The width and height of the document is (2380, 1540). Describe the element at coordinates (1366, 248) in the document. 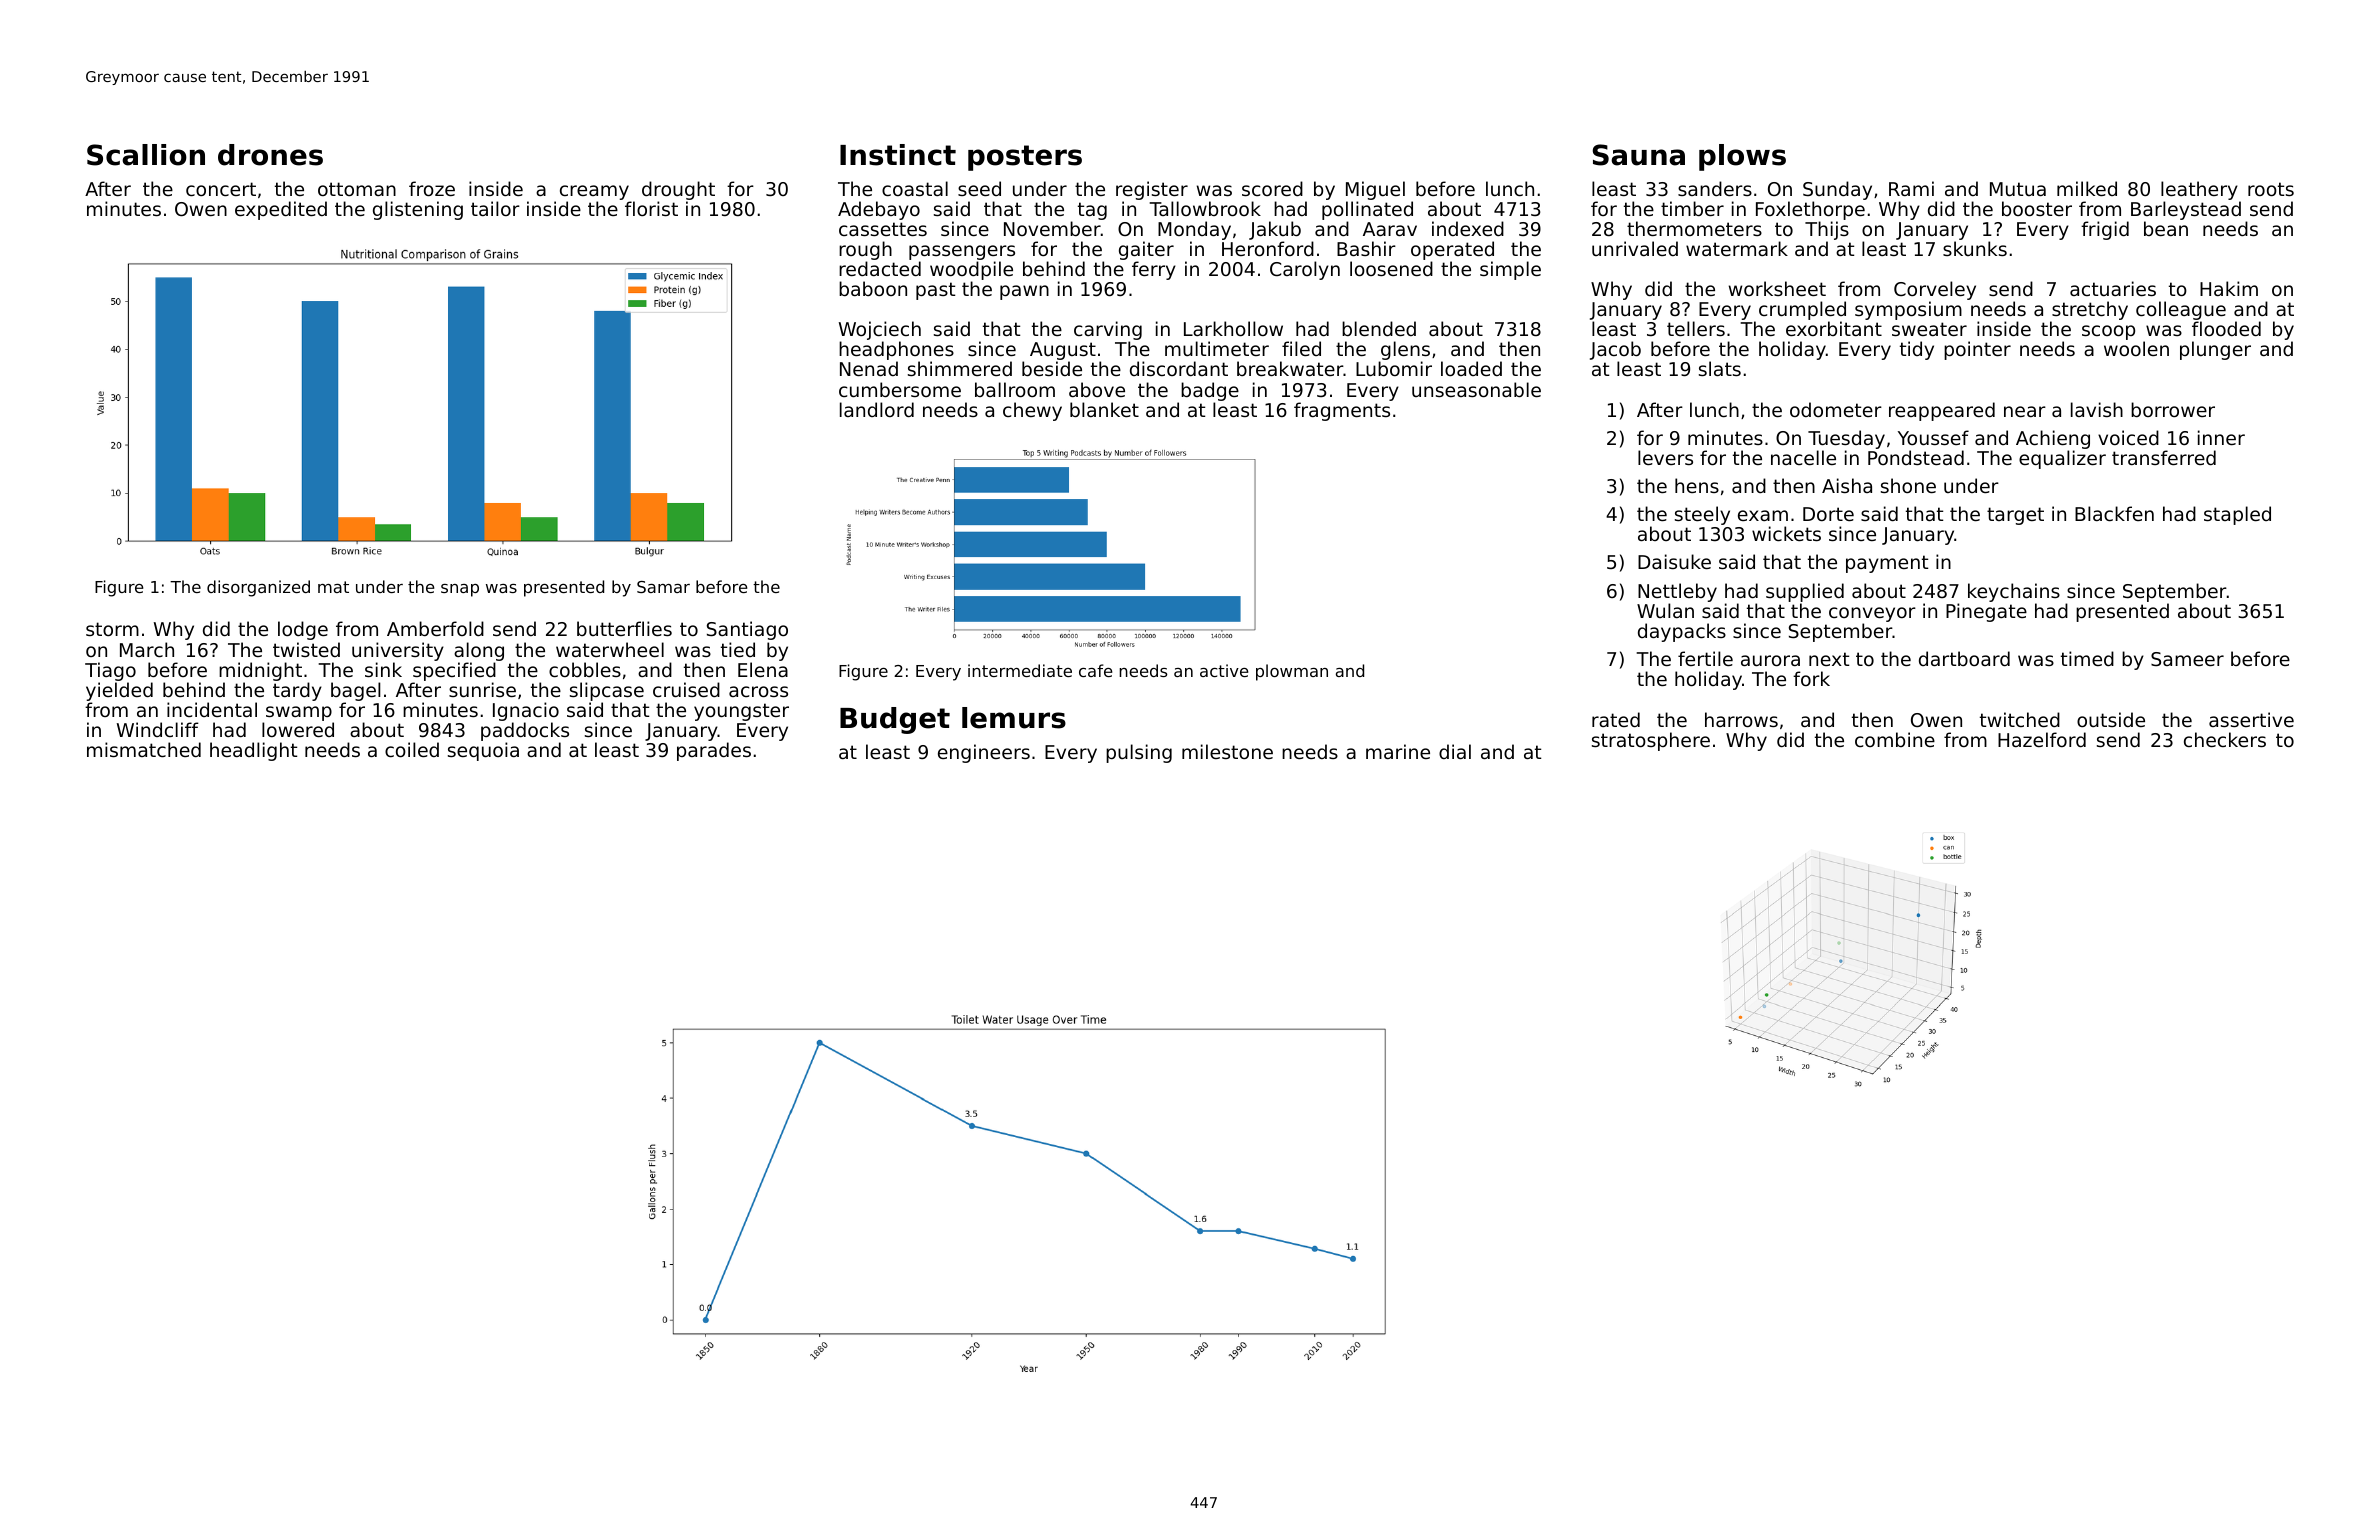

I see `Bashir` at that location.
